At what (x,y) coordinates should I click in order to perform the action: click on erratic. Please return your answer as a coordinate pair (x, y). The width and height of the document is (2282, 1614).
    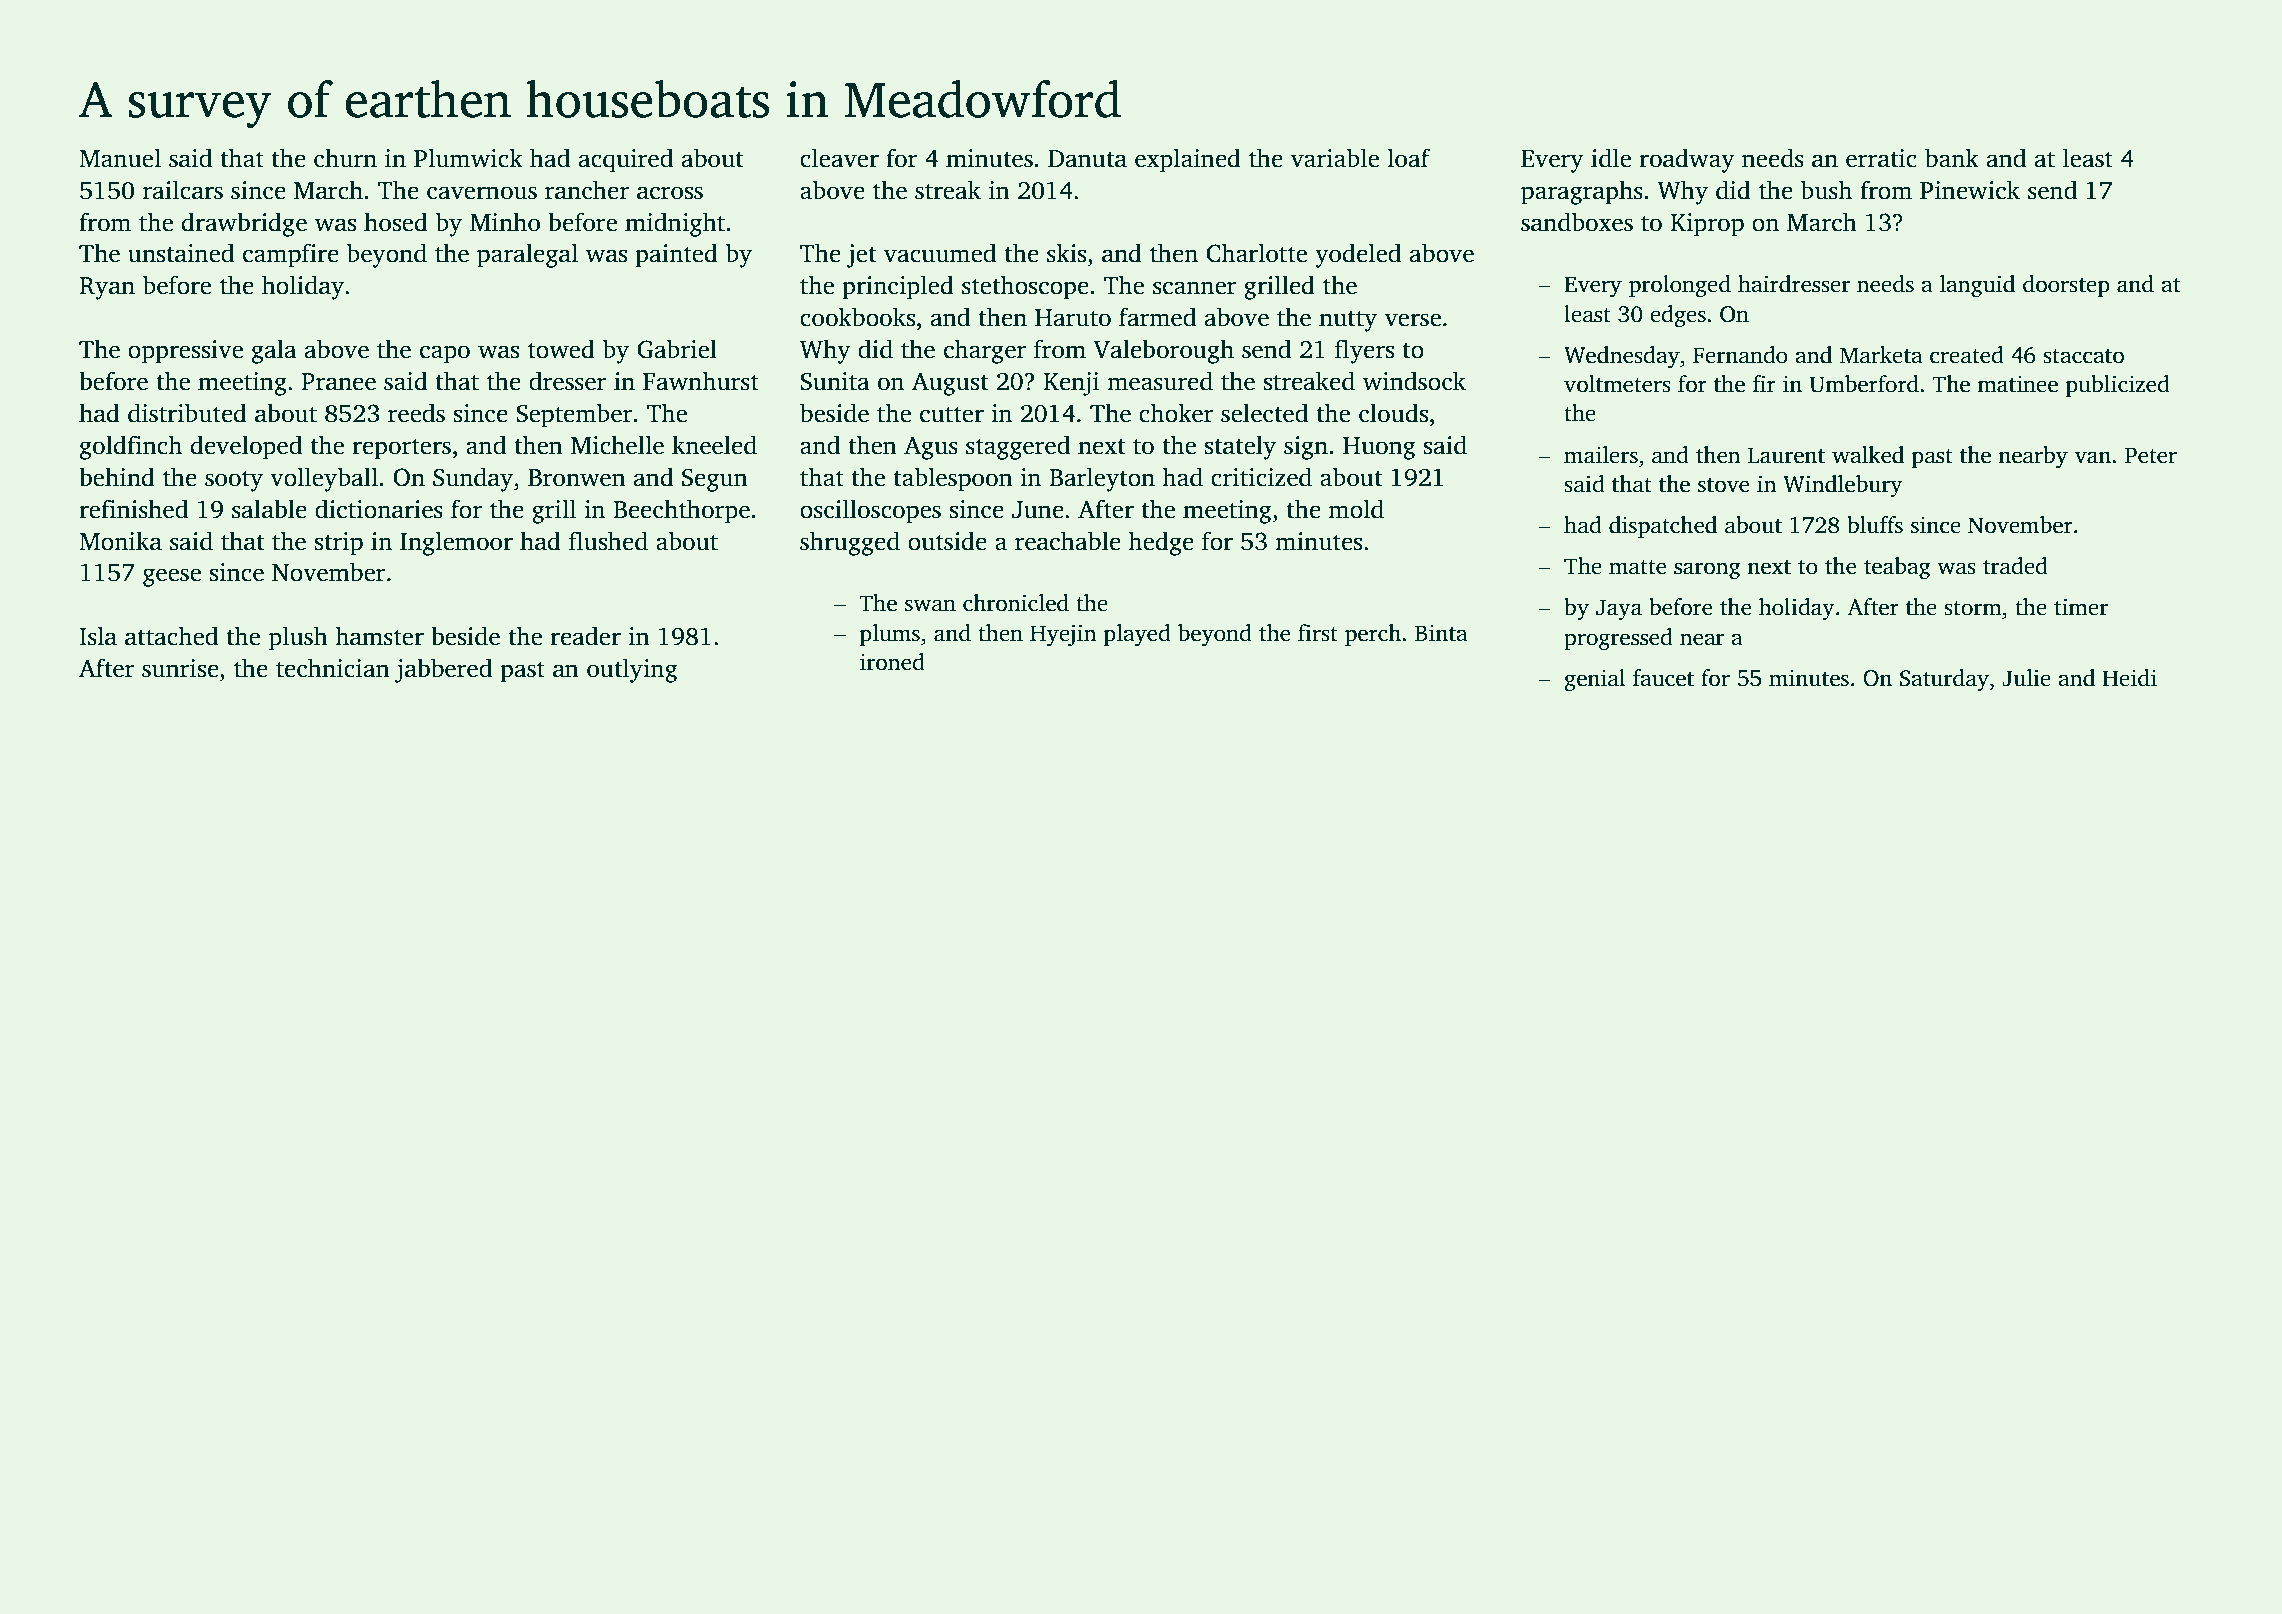
    Looking at the image, I should click on (1881, 158).
